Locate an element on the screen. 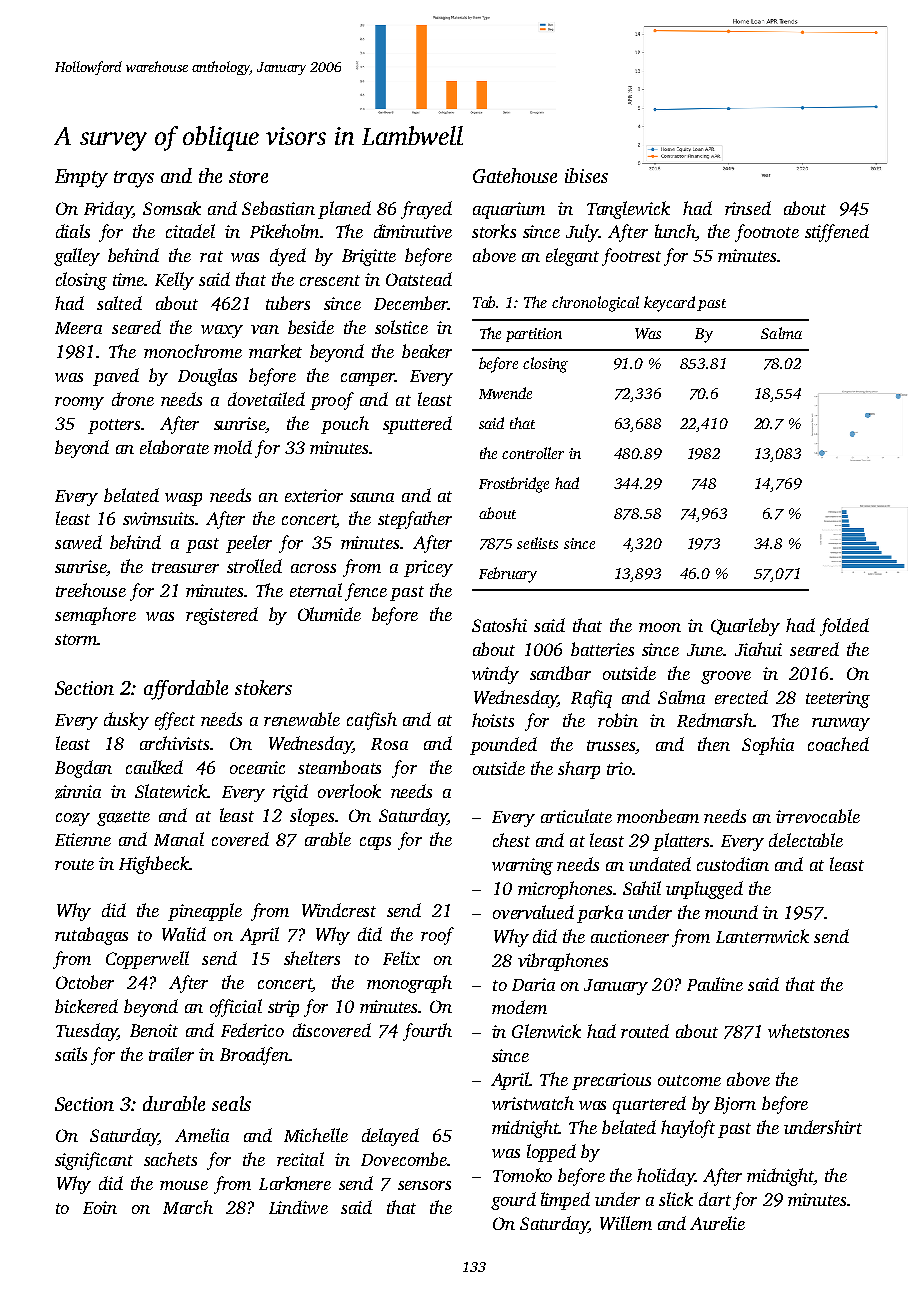  rinsed is located at coordinates (748, 208).
